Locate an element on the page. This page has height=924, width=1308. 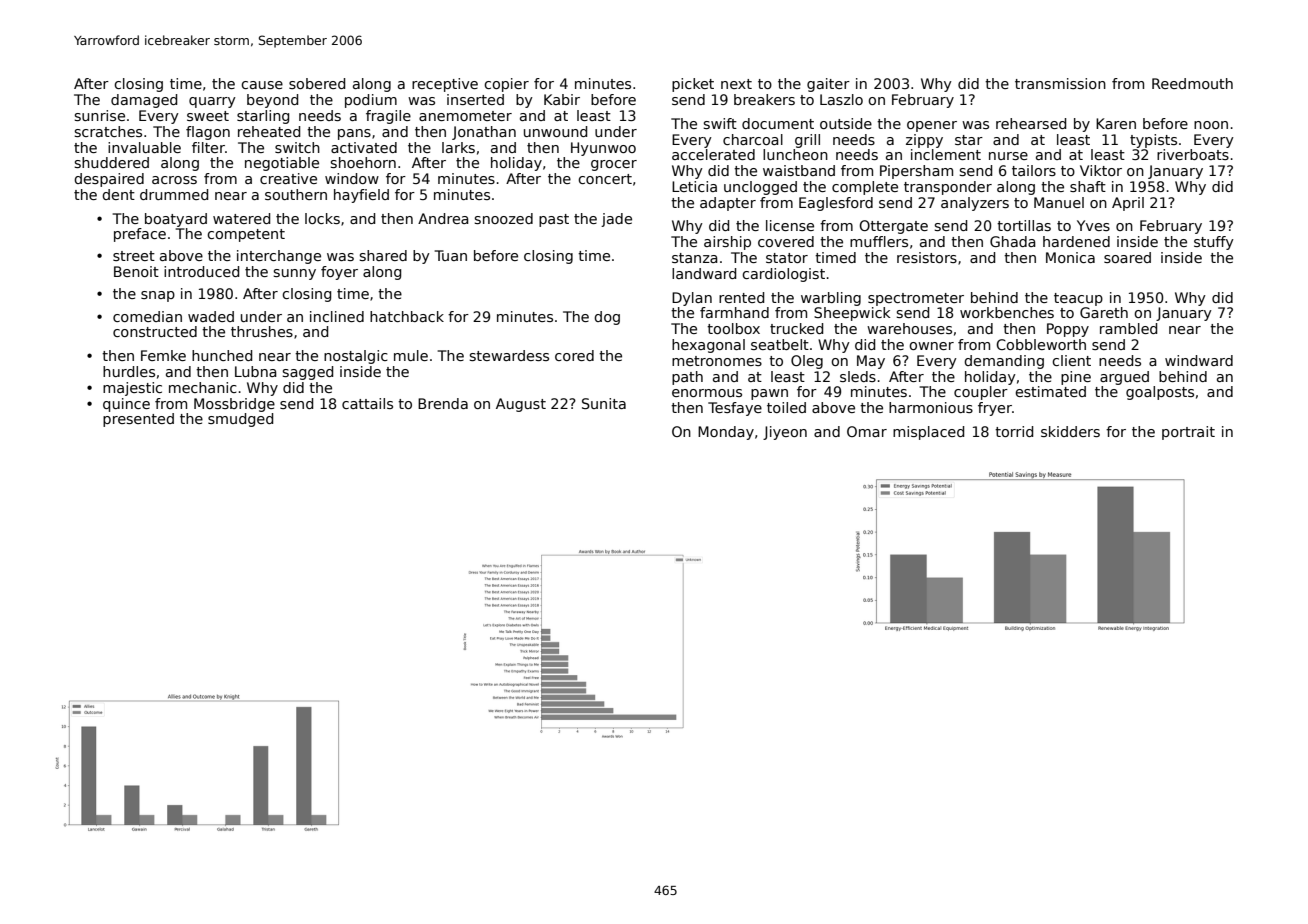
snap is located at coordinates (158, 296).
